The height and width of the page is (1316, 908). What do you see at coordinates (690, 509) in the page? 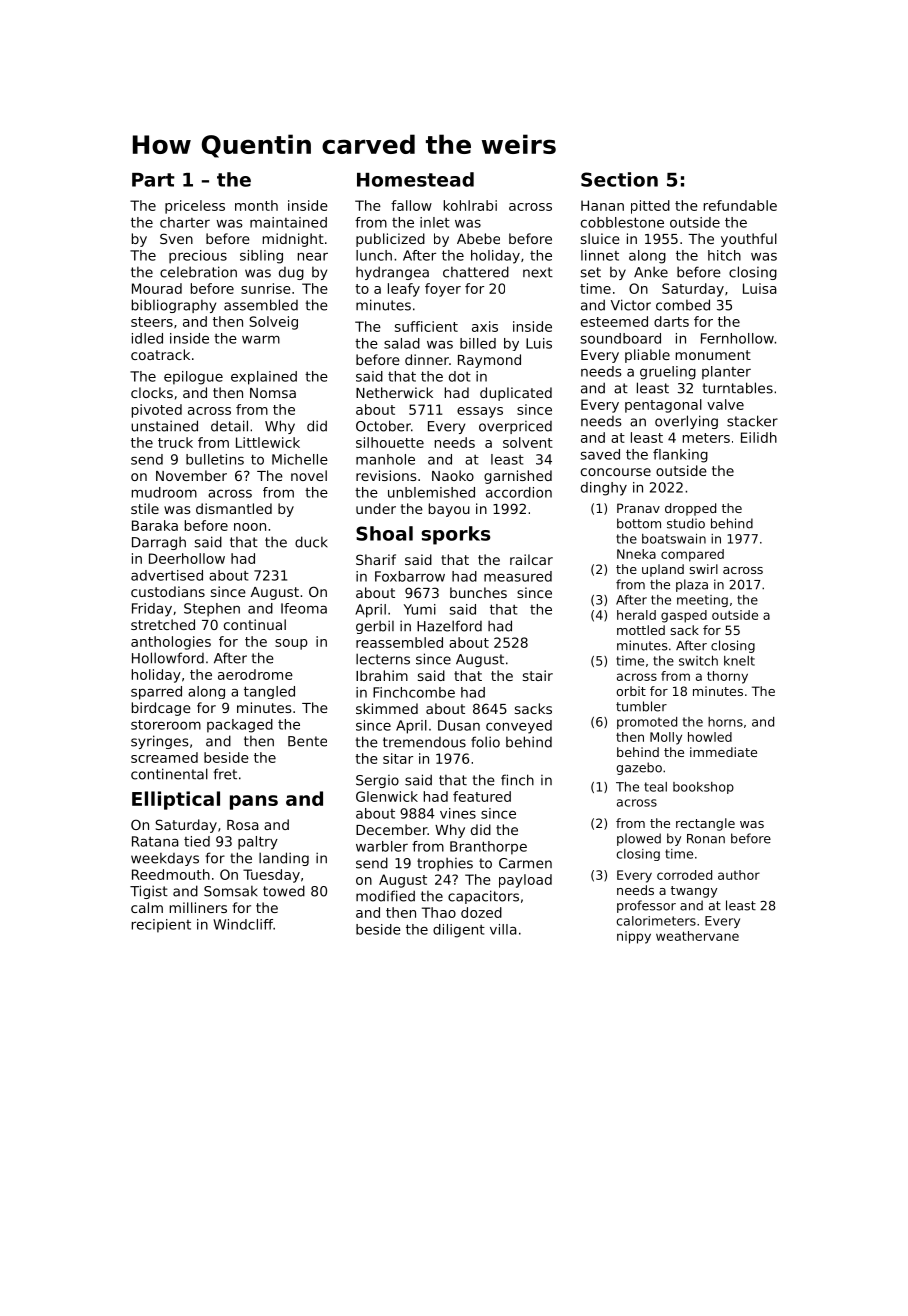
I see `dropped` at bounding box center [690, 509].
